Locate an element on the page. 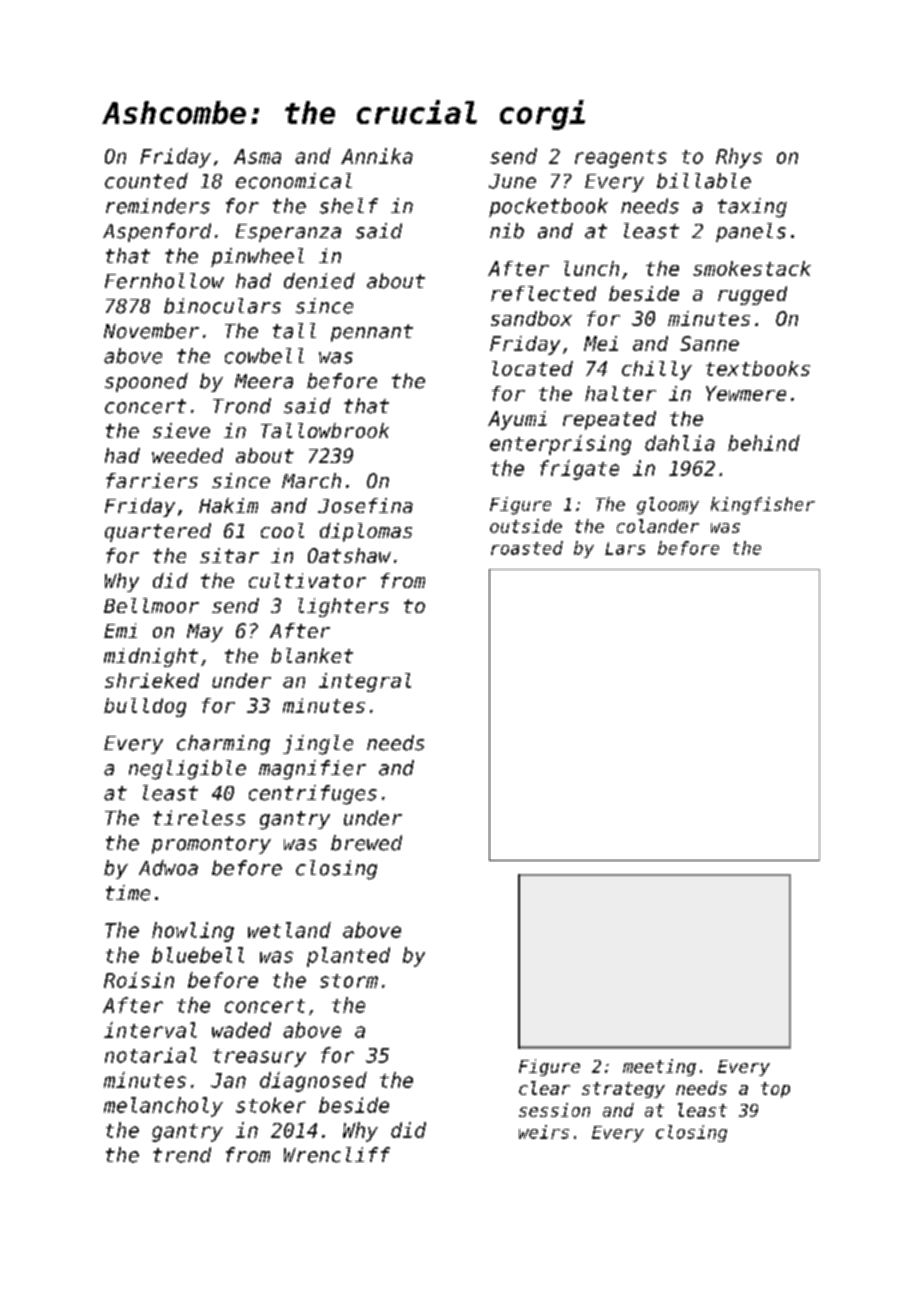 The width and height of the image is (924, 1311). June is located at coordinates (512, 181).
